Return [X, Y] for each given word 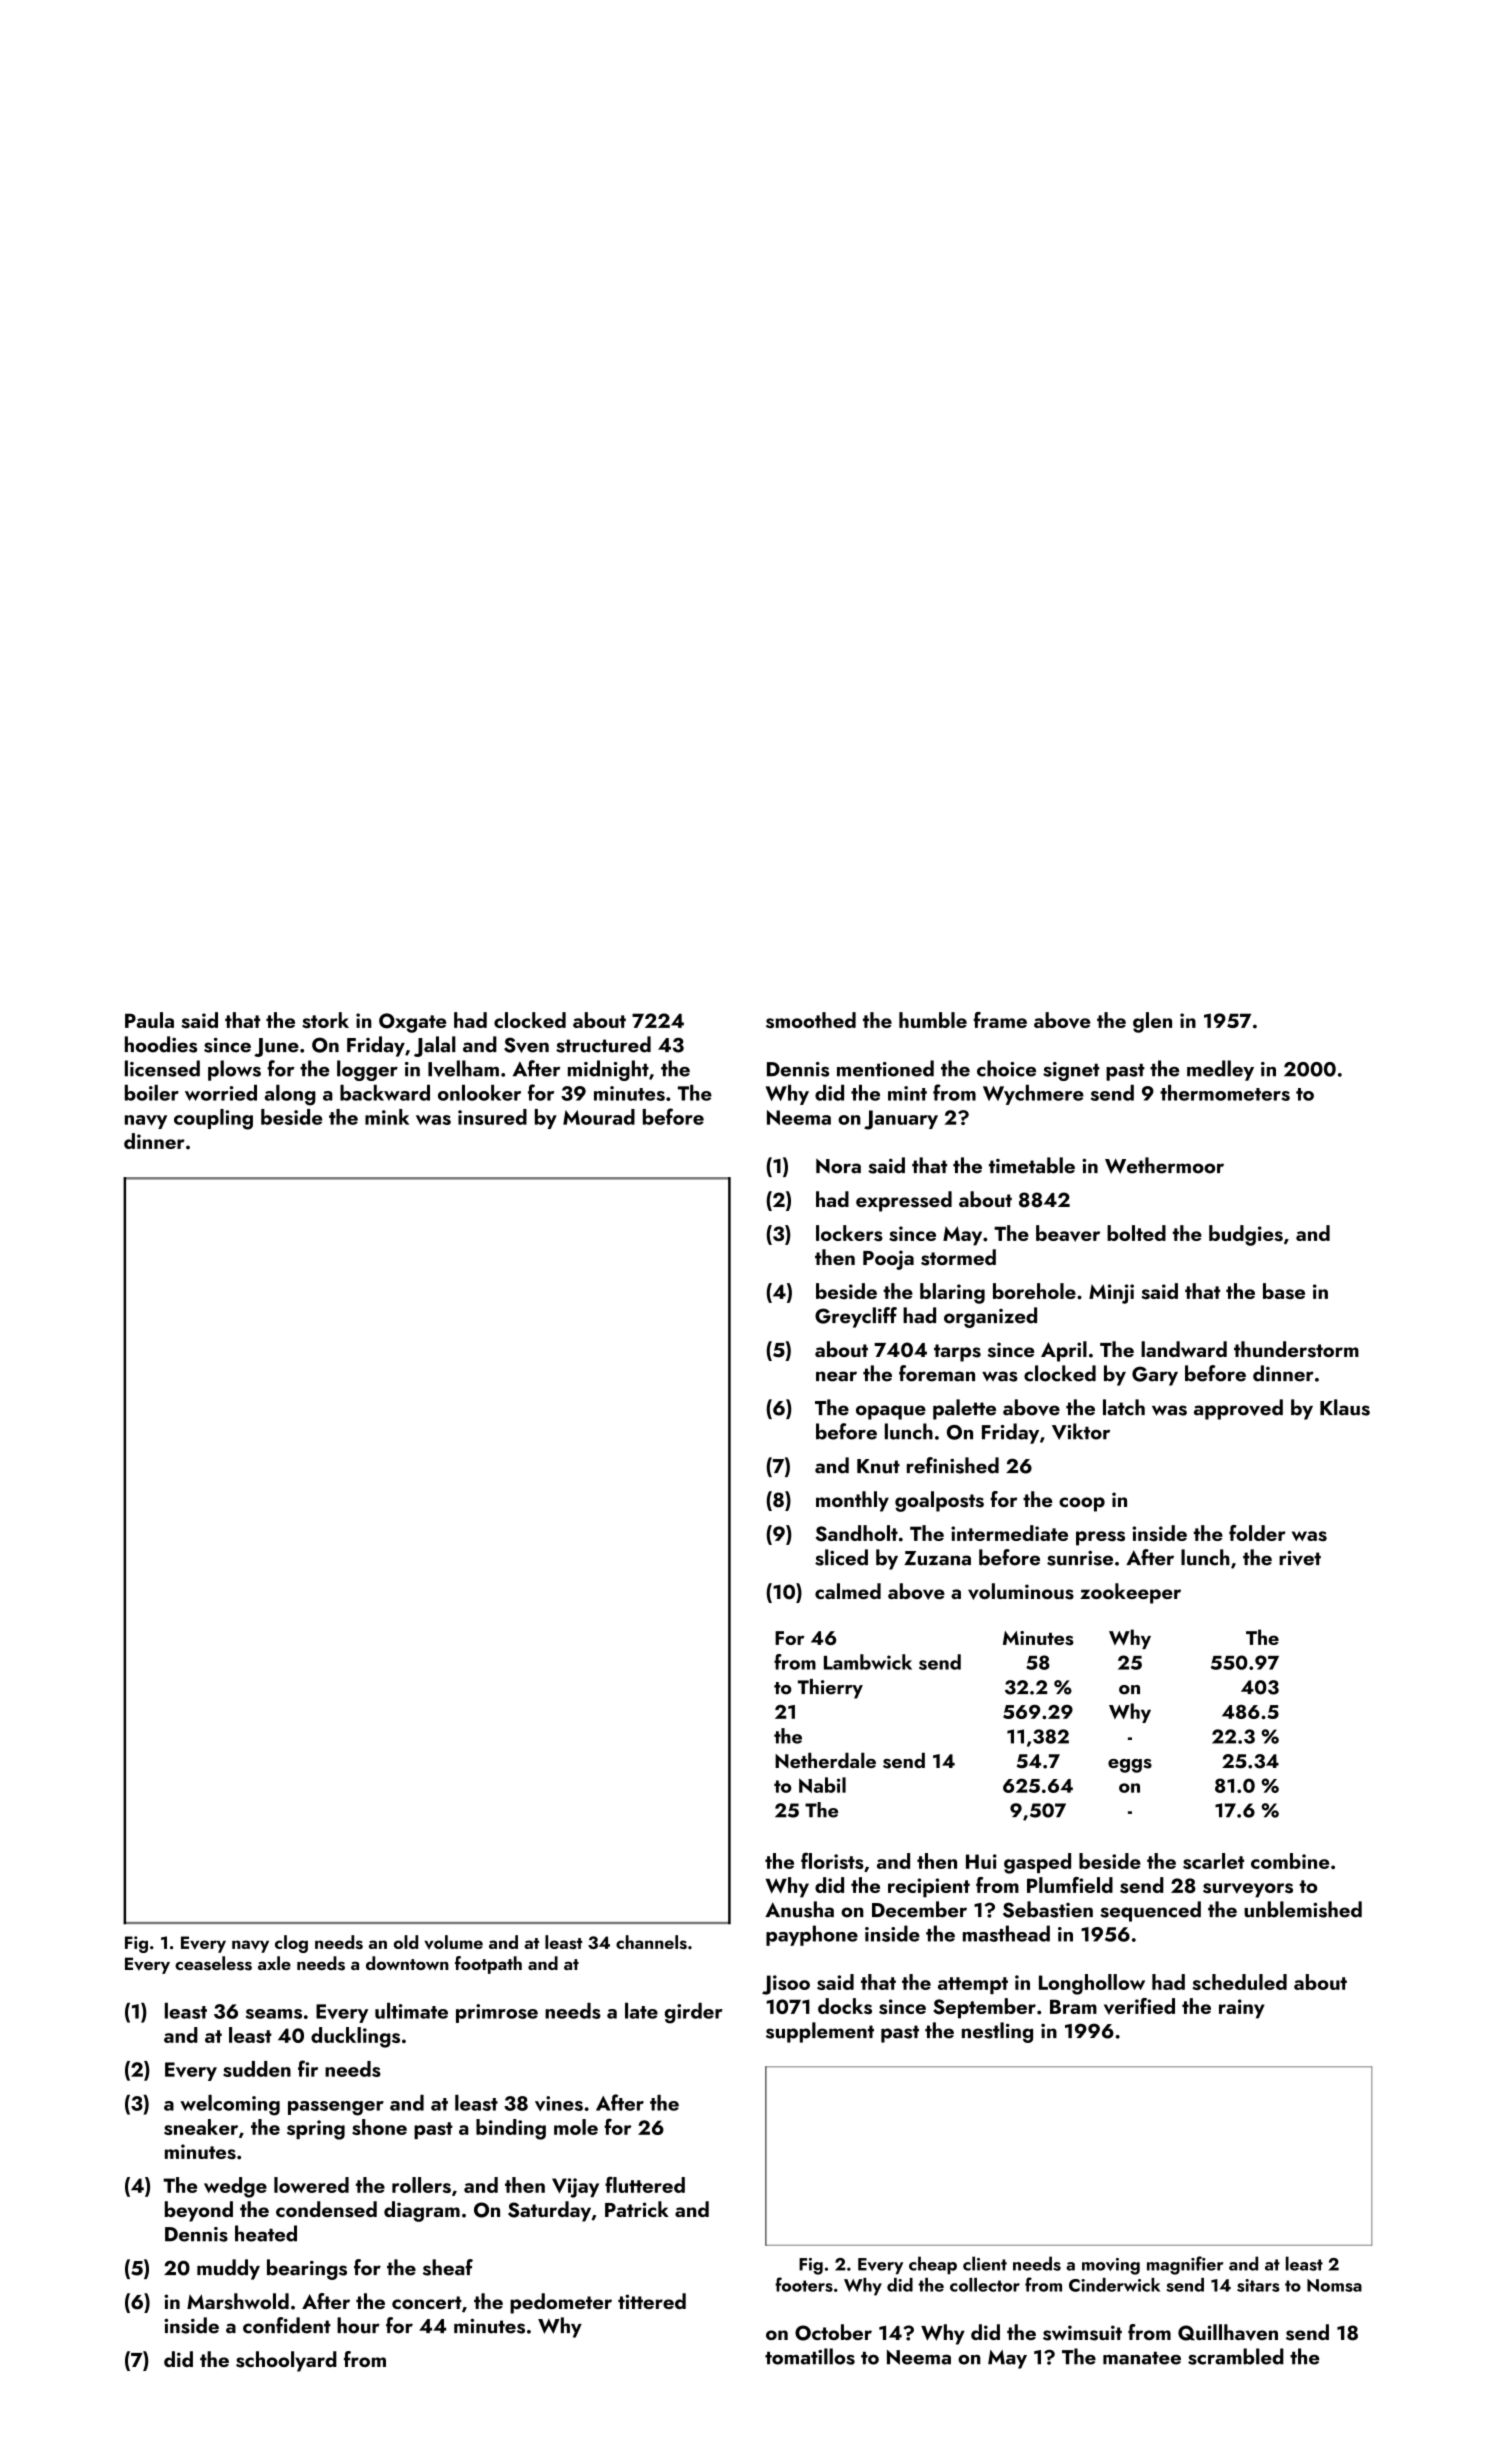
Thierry [830, 1689]
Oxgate [412, 1023]
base [1284, 1291]
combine [1290, 1861]
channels [651, 1942]
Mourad [599, 1117]
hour [358, 2325]
